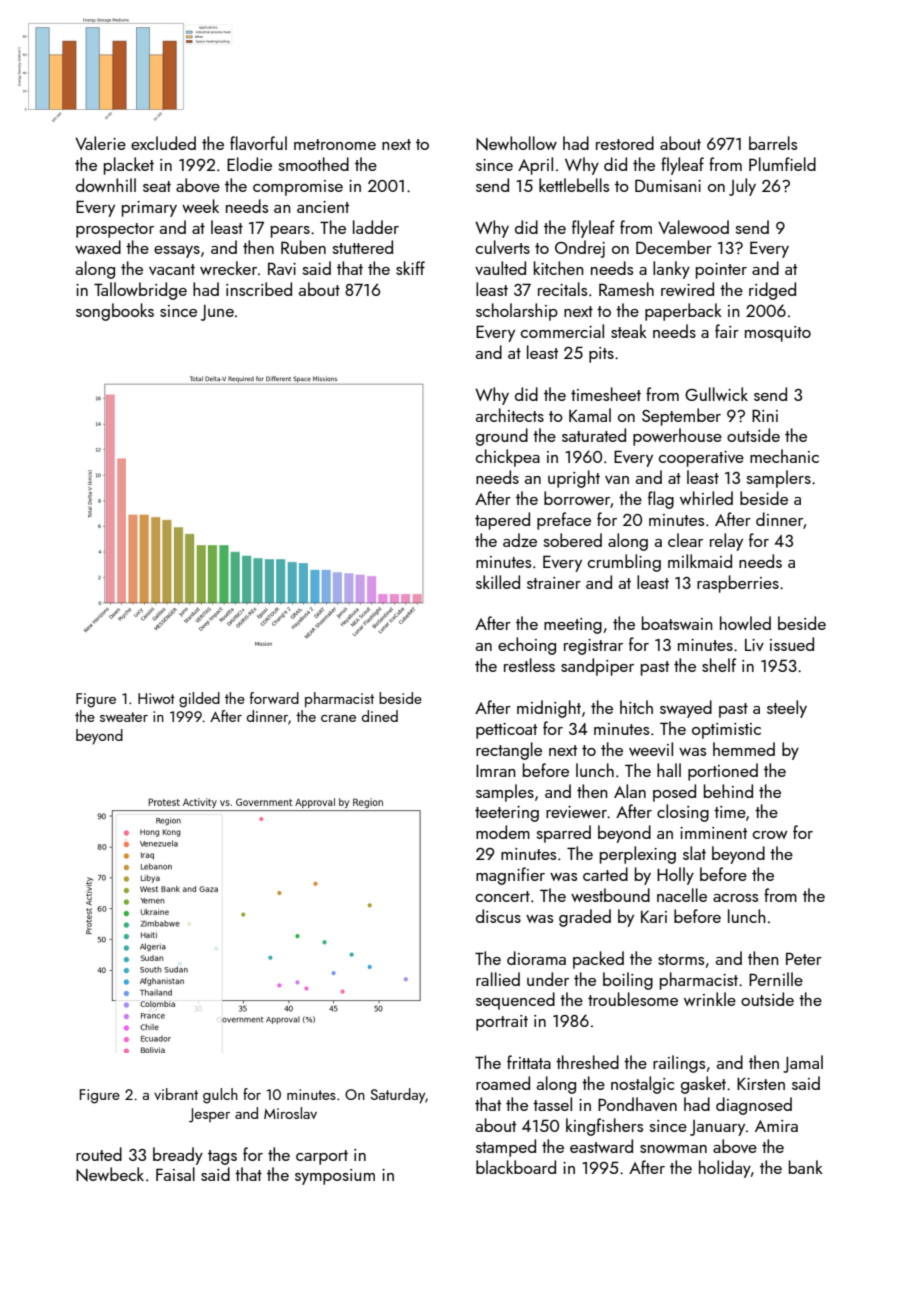 The height and width of the screenshot is (1316, 908). What do you see at coordinates (773, 143) in the screenshot?
I see `barrels` at bounding box center [773, 143].
